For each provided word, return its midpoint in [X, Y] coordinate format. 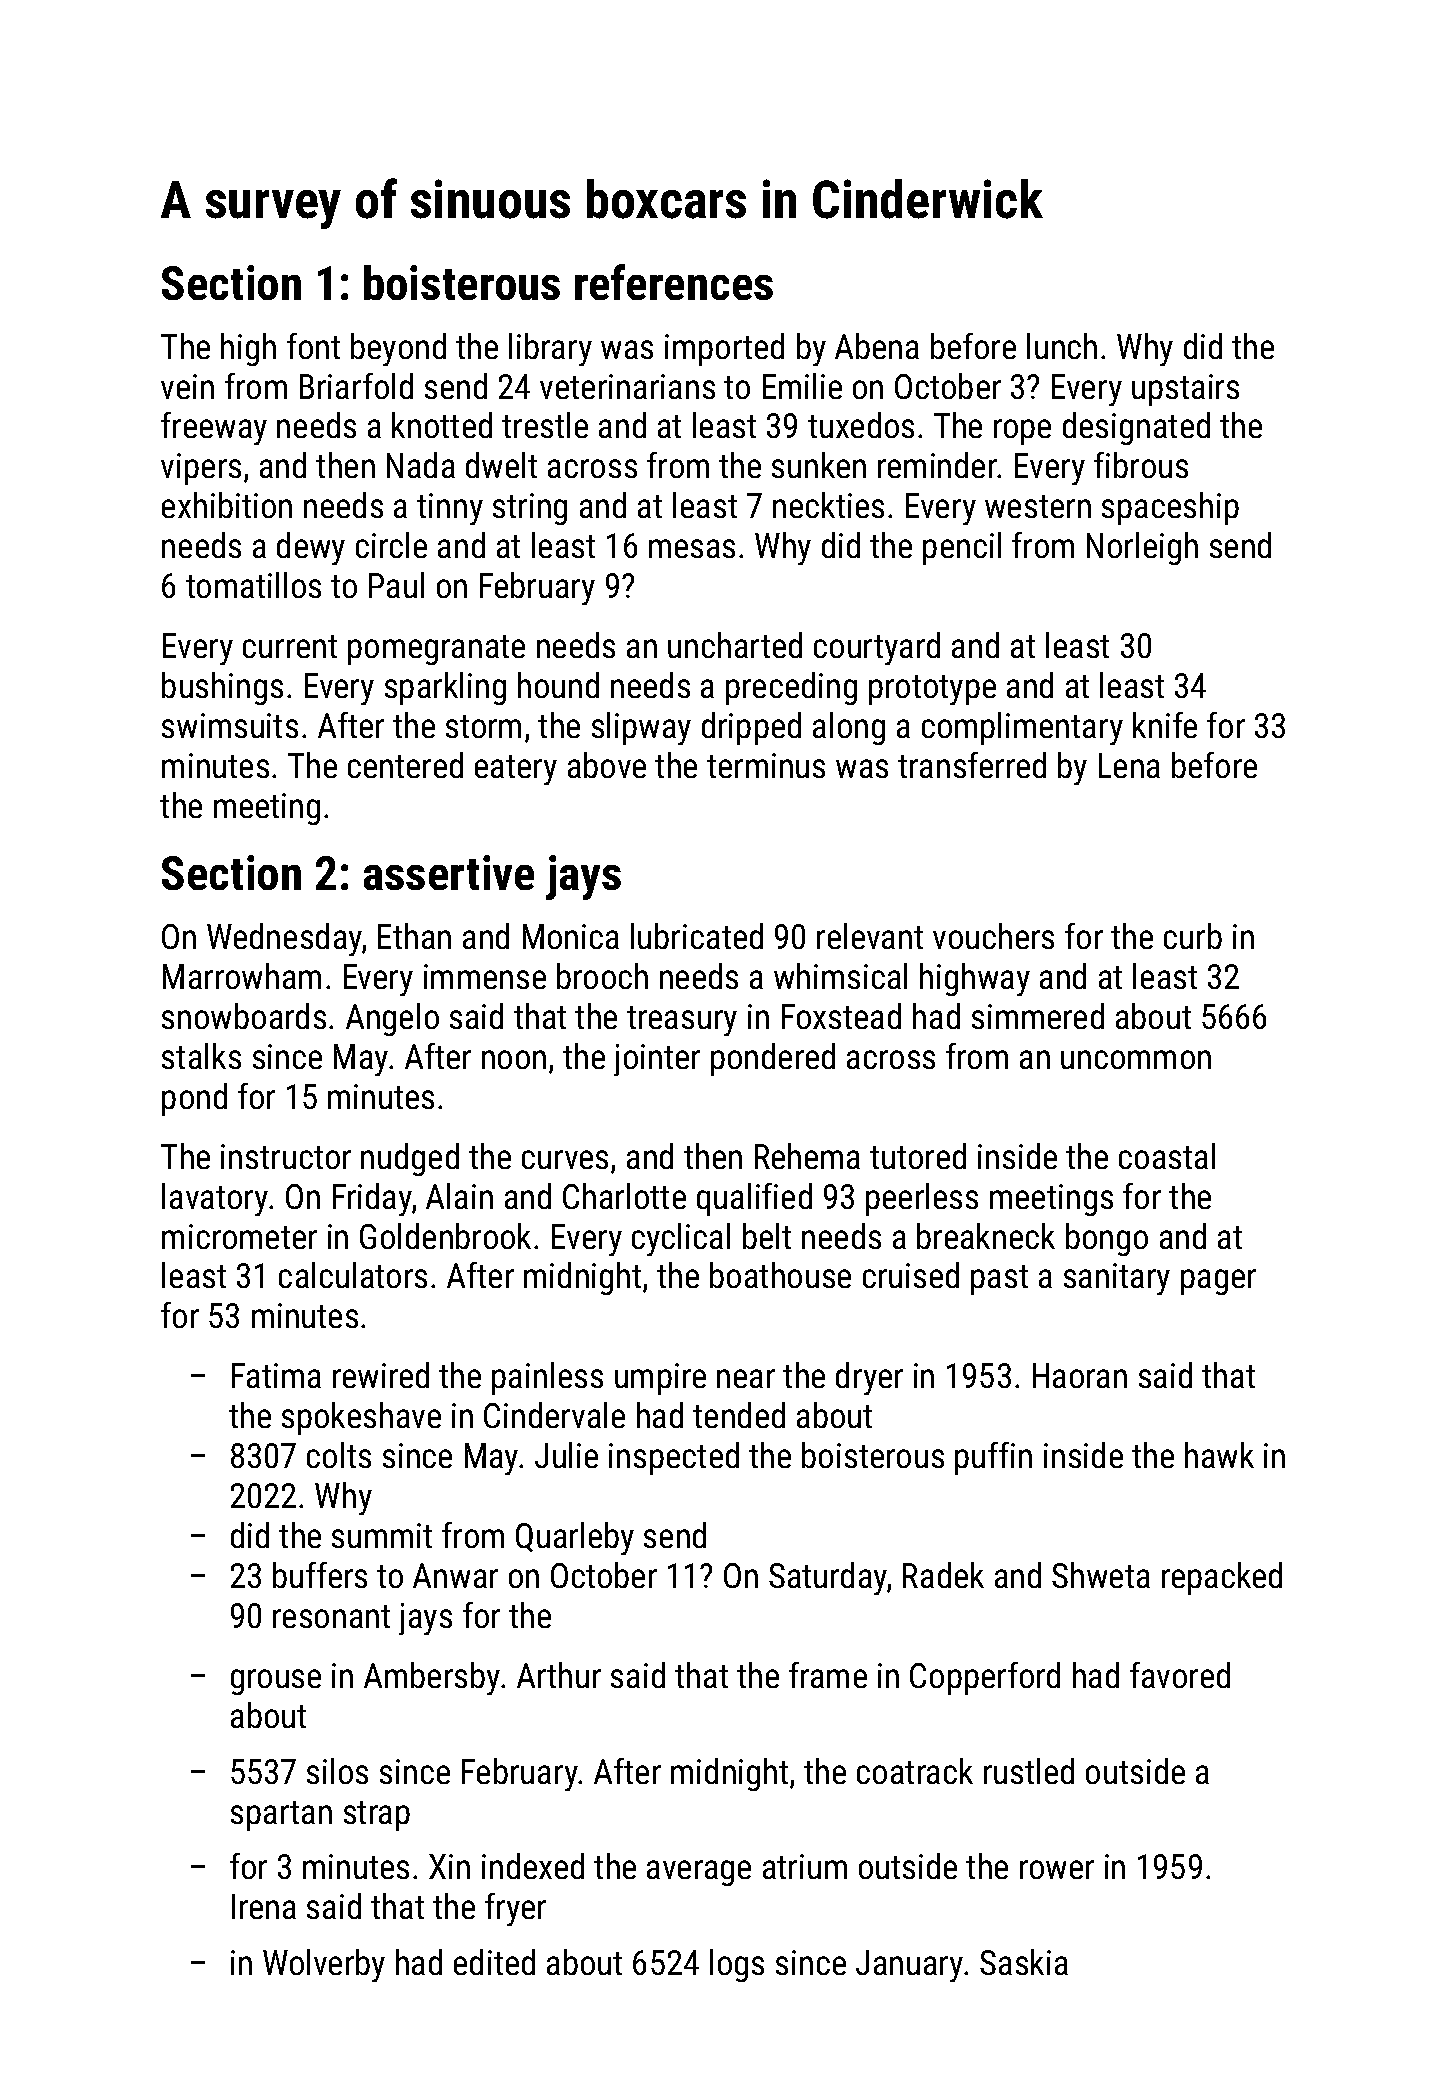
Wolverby [324, 1965]
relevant [870, 936]
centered [405, 765]
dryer [869, 1378]
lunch [1062, 346]
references [674, 282]
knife [1165, 725]
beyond [398, 349]
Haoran [1080, 1375]
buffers [320, 1575]
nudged [410, 1159]
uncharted [735, 645]
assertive [449, 872]
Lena [1129, 765]
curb [1193, 936]
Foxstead [841, 1016]
